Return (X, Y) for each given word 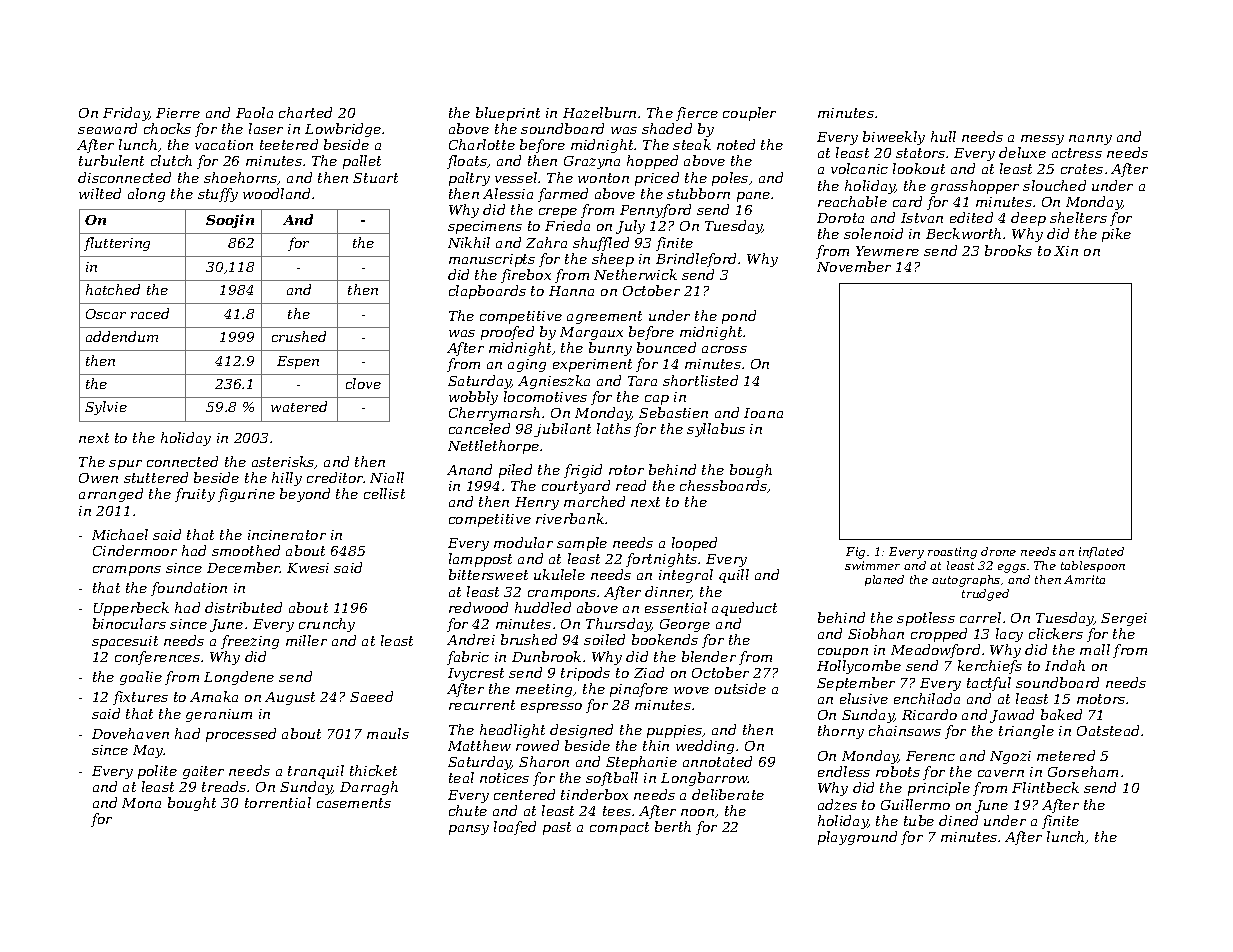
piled (515, 471)
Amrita (1084, 579)
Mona (141, 803)
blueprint (508, 114)
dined (958, 820)
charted (305, 112)
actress (1077, 153)
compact (619, 828)
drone (998, 551)
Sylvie (106, 408)
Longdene (239, 678)
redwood (478, 607)
